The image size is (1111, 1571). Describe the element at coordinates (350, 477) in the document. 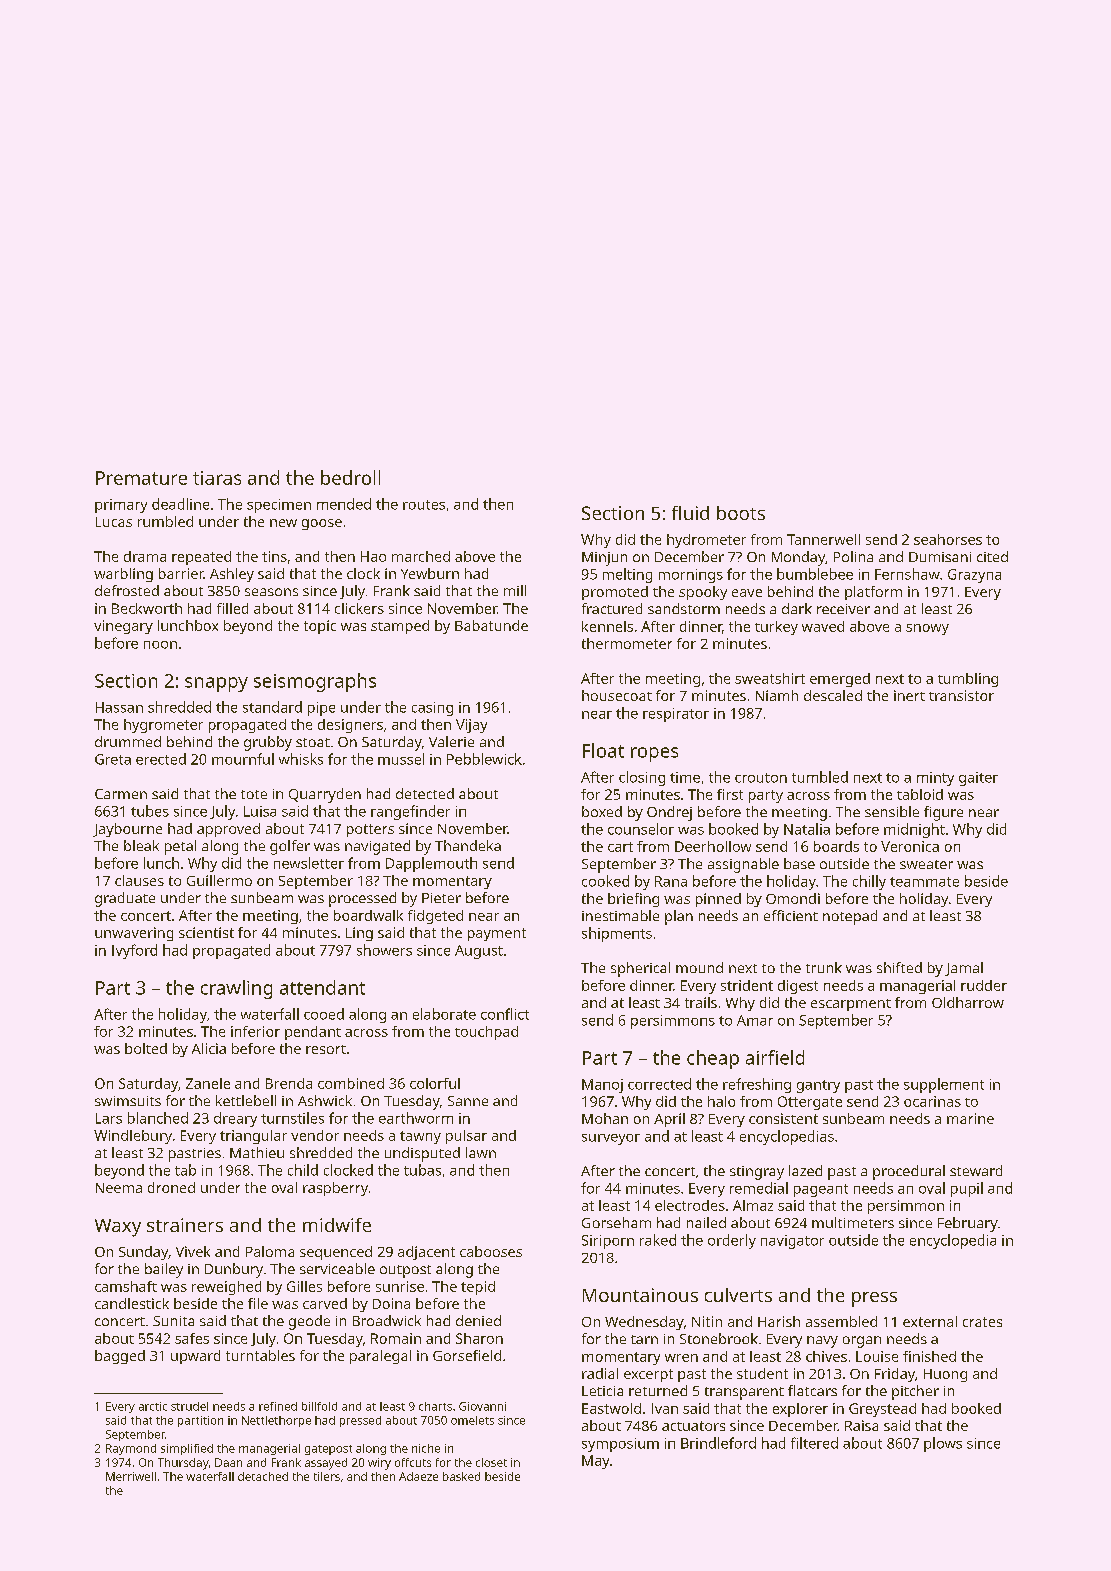

I see `bedroll` at that location.
